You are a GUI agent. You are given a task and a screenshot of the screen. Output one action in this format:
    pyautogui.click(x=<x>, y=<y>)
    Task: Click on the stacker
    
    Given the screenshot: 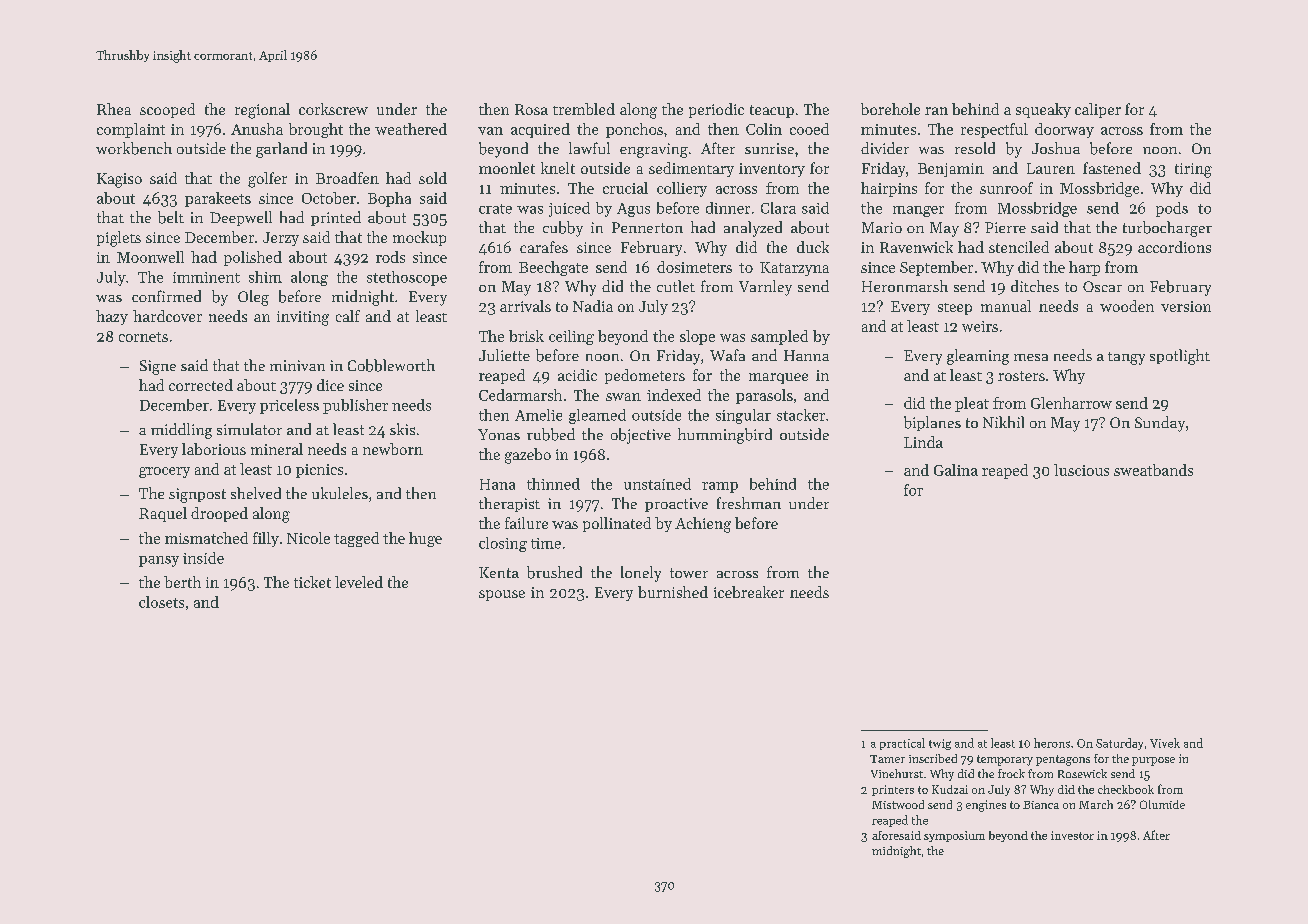 What is the action you would take?
    pyautogui.click(x=801, y=415)
